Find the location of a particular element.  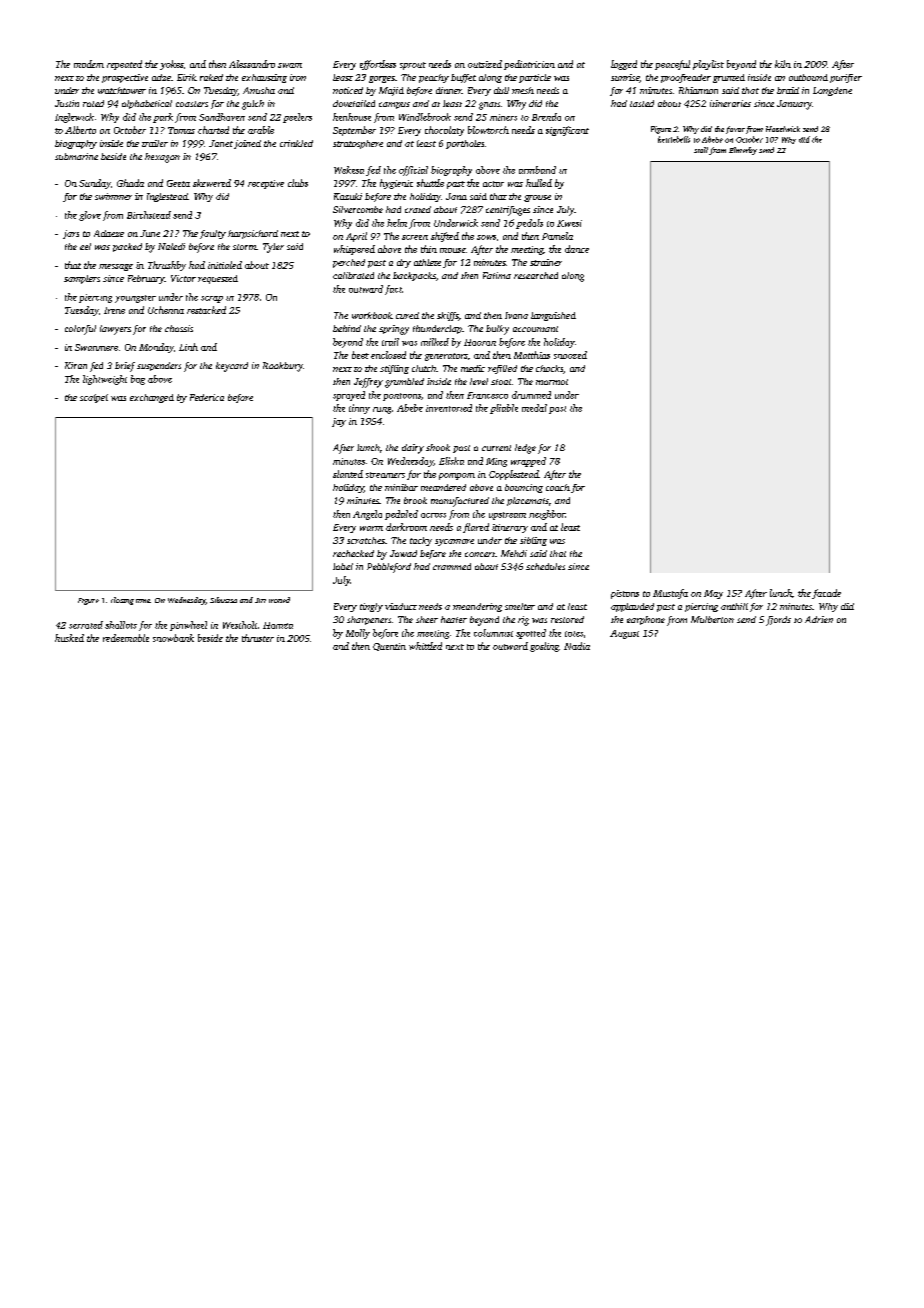

samplers is located at coordinates (82, 279).
